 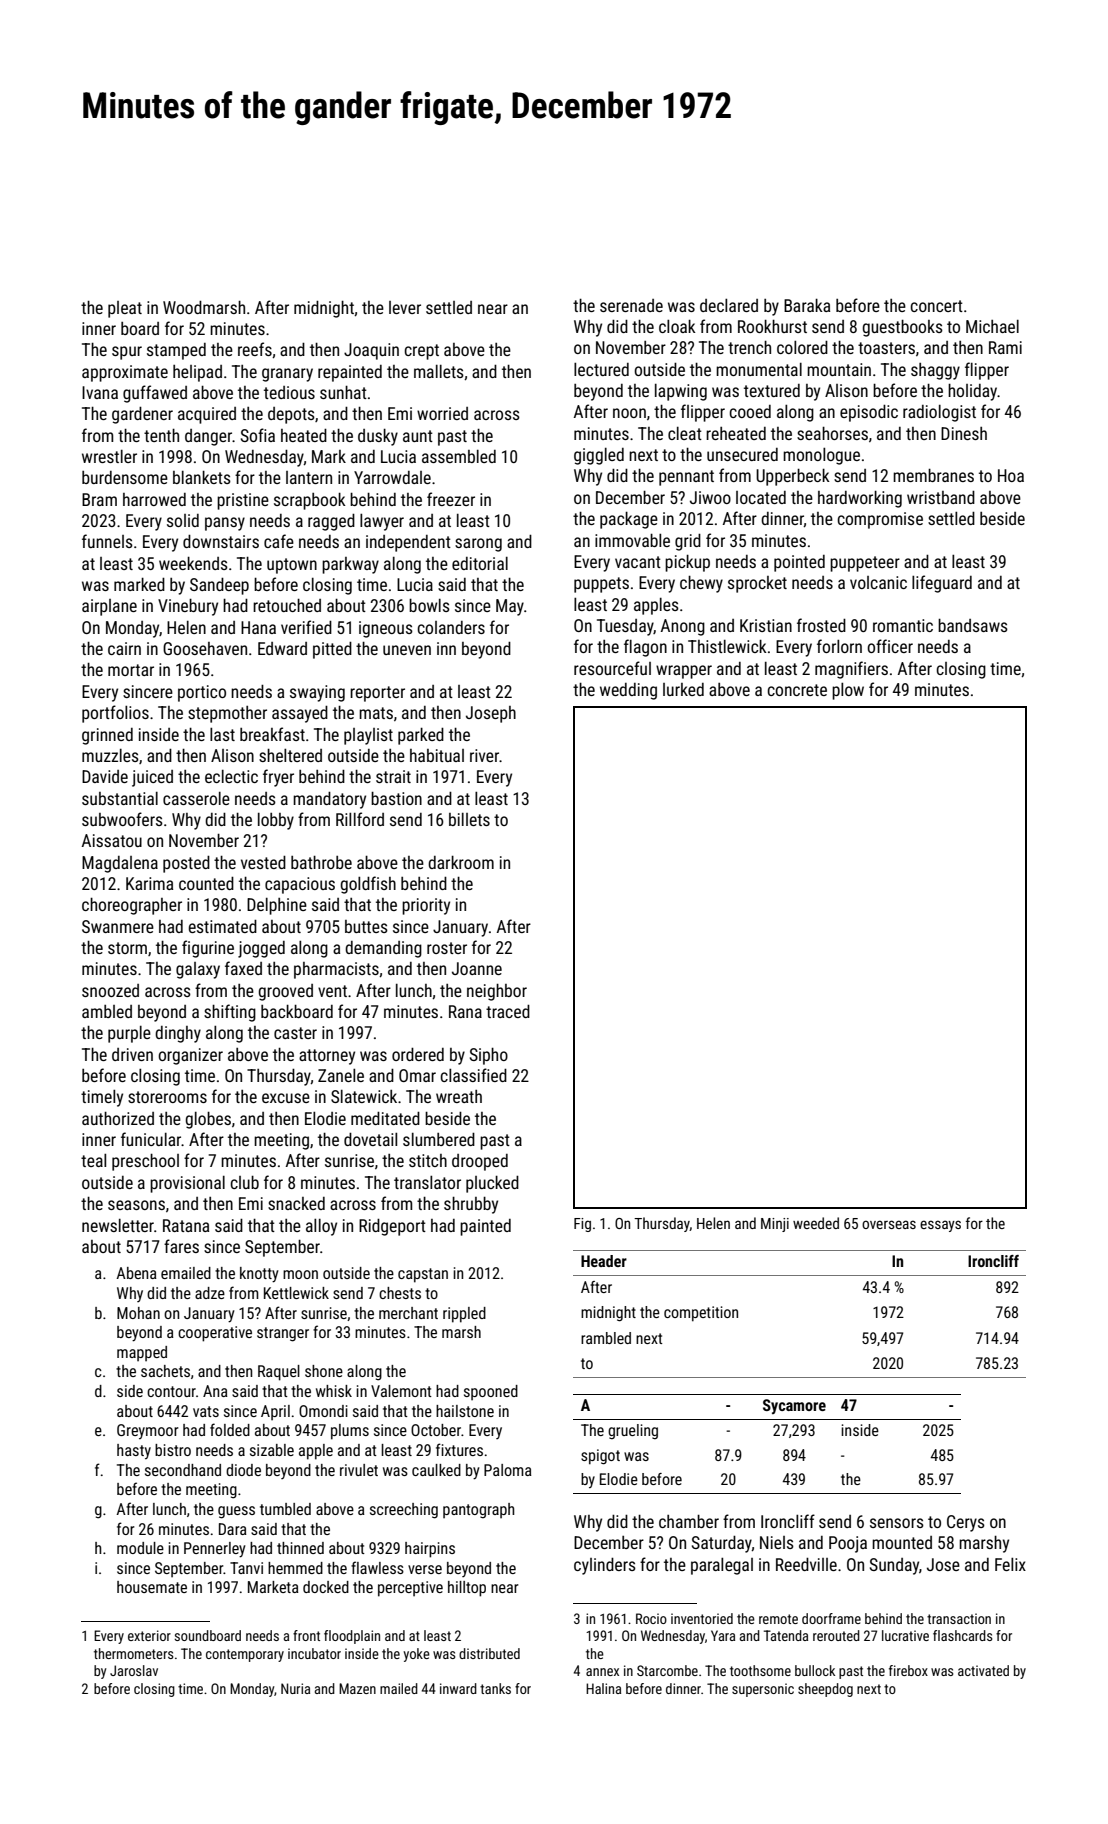 I want to click on Jaroslav, so click(x=134, y=1670).
